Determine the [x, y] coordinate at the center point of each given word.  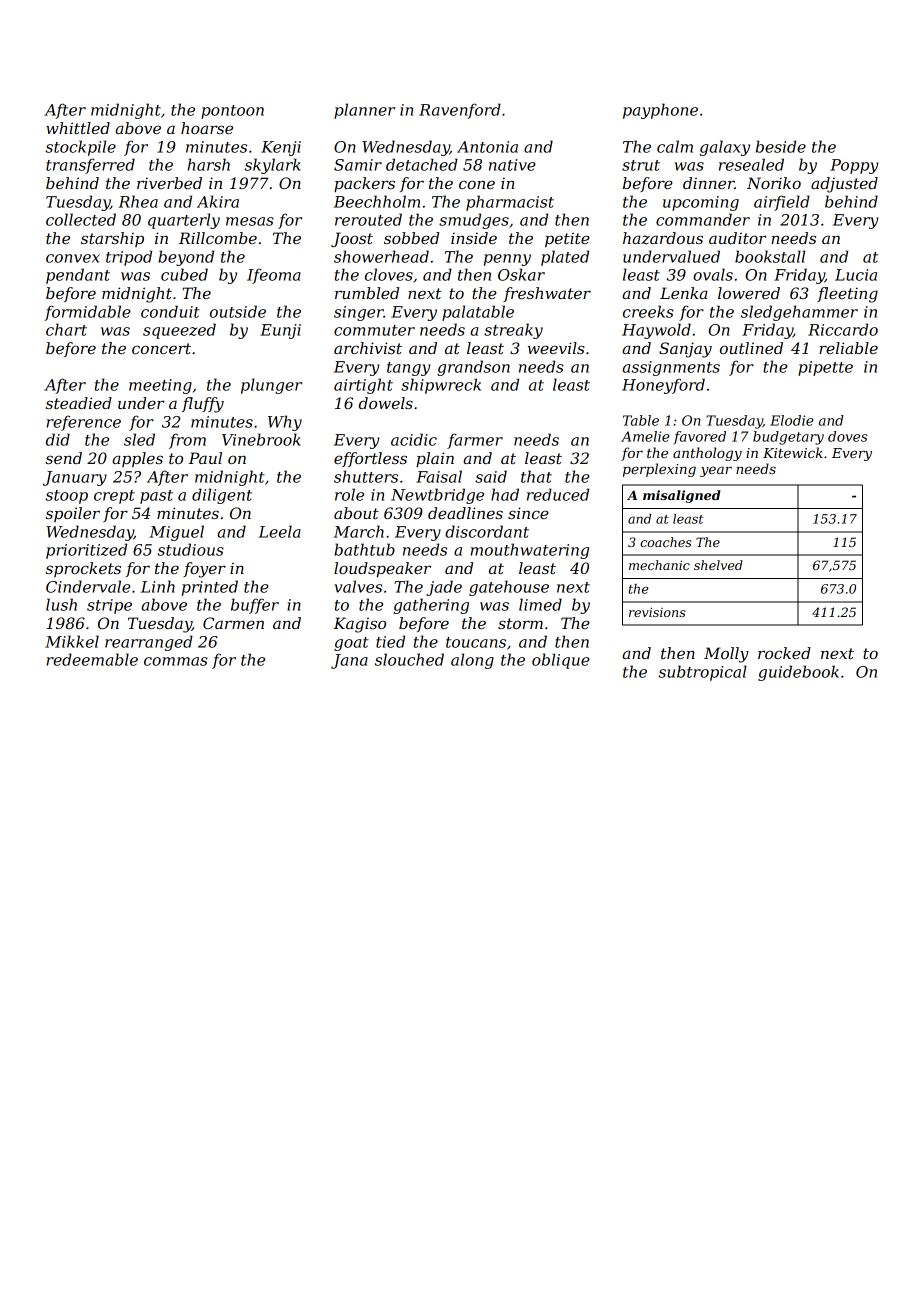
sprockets [83, 569]
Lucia [856, 275]
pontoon [232, 112]
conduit [170, 311]
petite [567, 239]
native [512, 165]
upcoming [701, 203]
